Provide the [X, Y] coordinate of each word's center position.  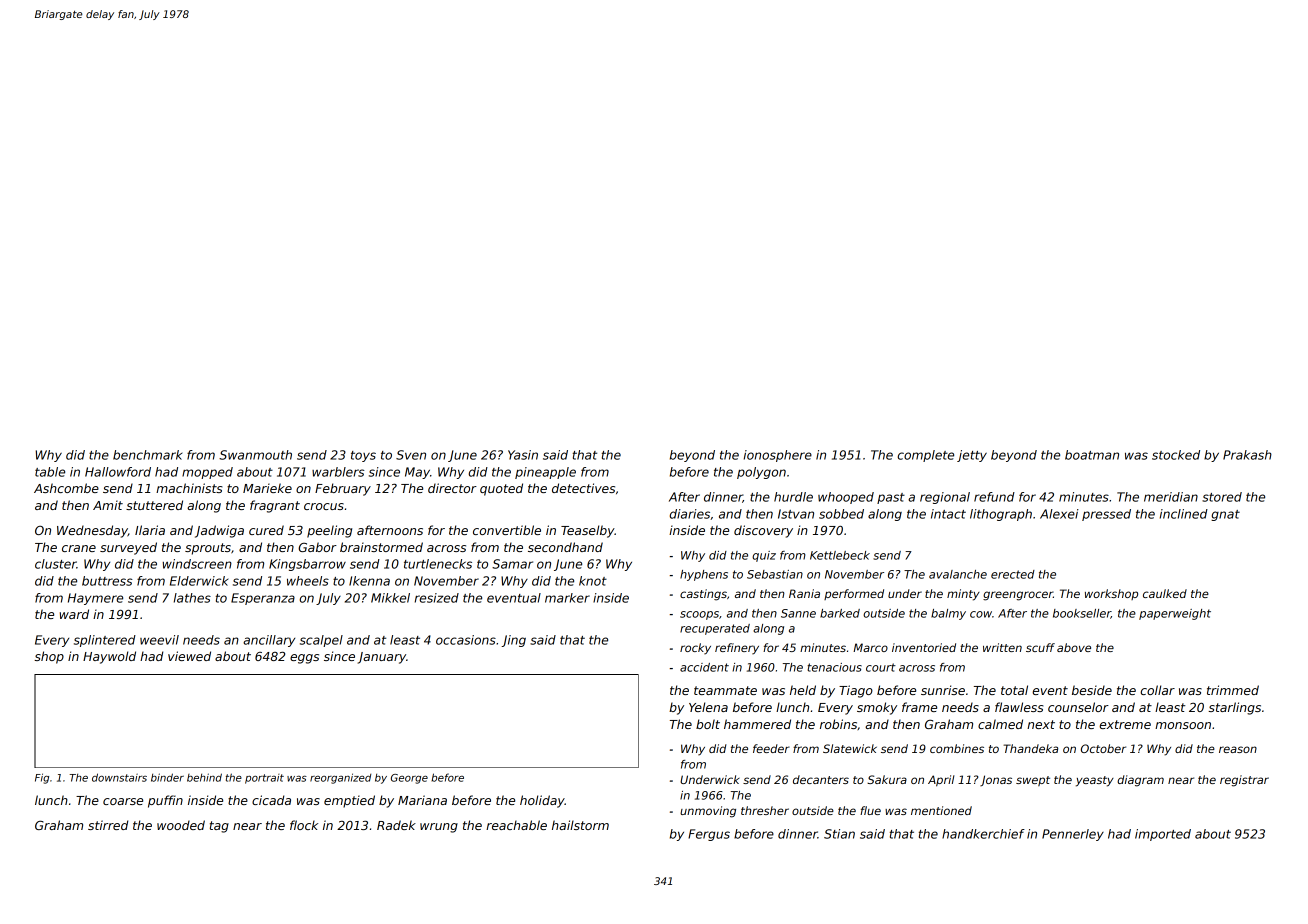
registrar [1244, 781]
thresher [765, 810]
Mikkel [390, 598]
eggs [304, 659]
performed [854, 594]
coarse [123, 801]
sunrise [943, 690]
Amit [108, 505]
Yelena [708, 707]
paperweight [1175, 614]
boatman [1092, 455]
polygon [761, 473]
